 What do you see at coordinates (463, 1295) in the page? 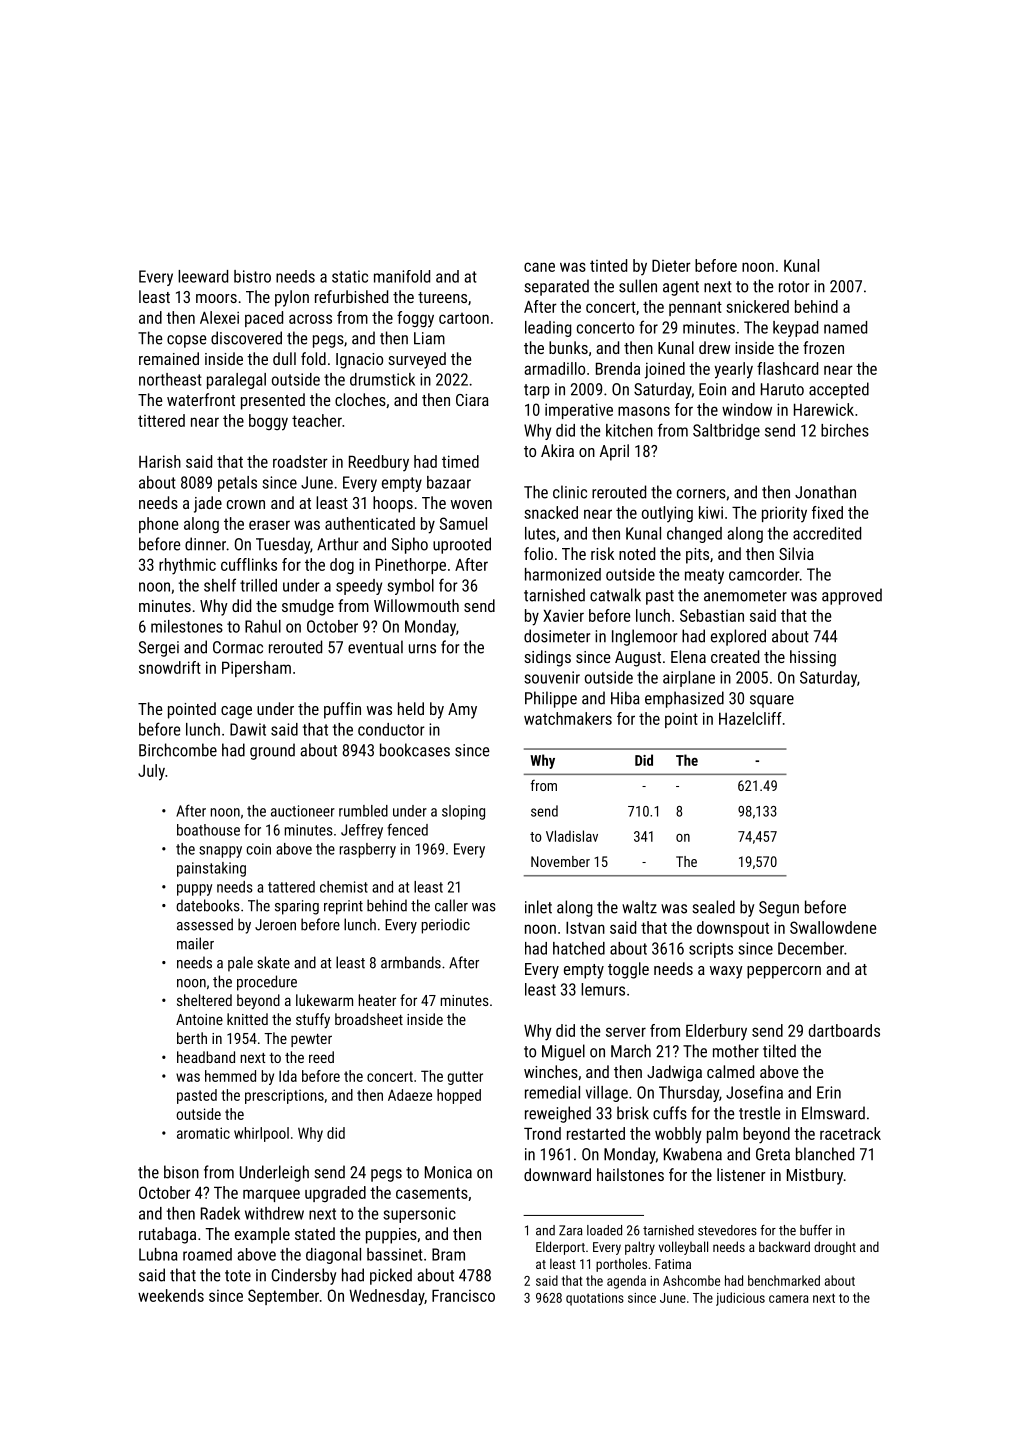
I see `Francisco` at bounding box center [463, 1295].
